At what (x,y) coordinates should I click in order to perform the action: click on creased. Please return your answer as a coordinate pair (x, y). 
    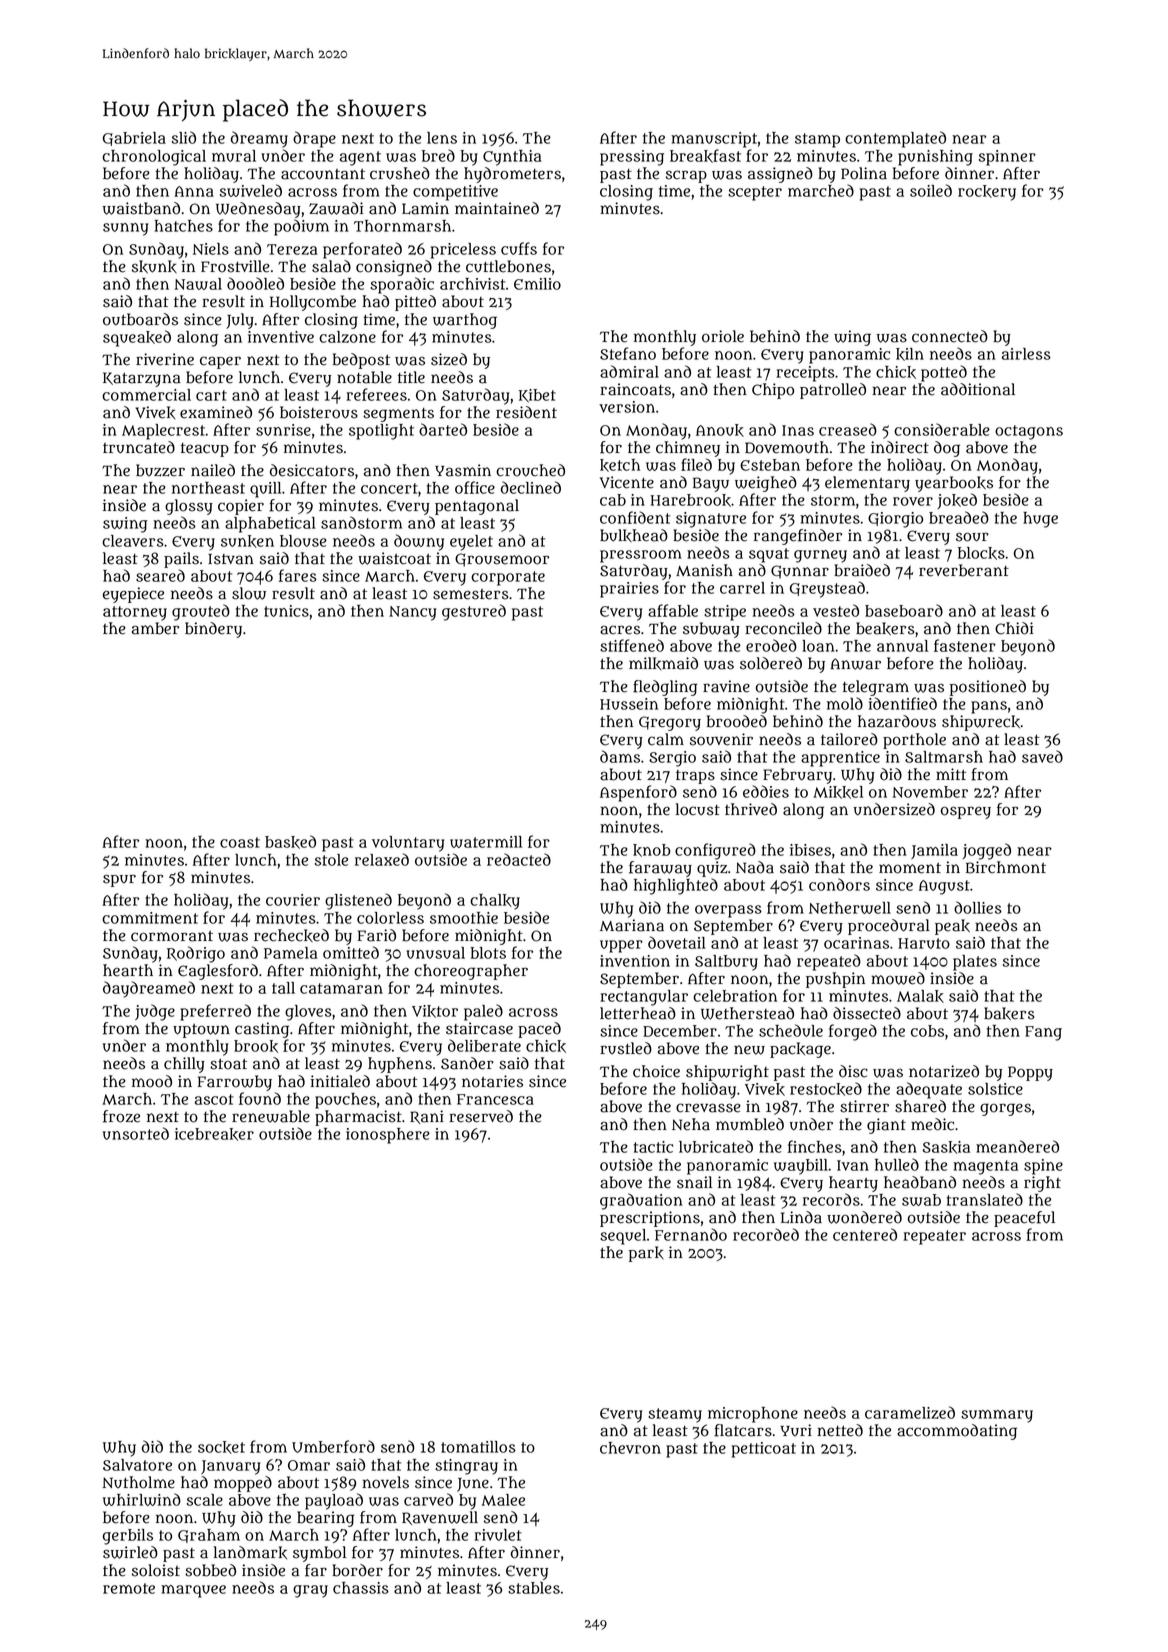
    Looking at the image, I should click on (848, 429).
